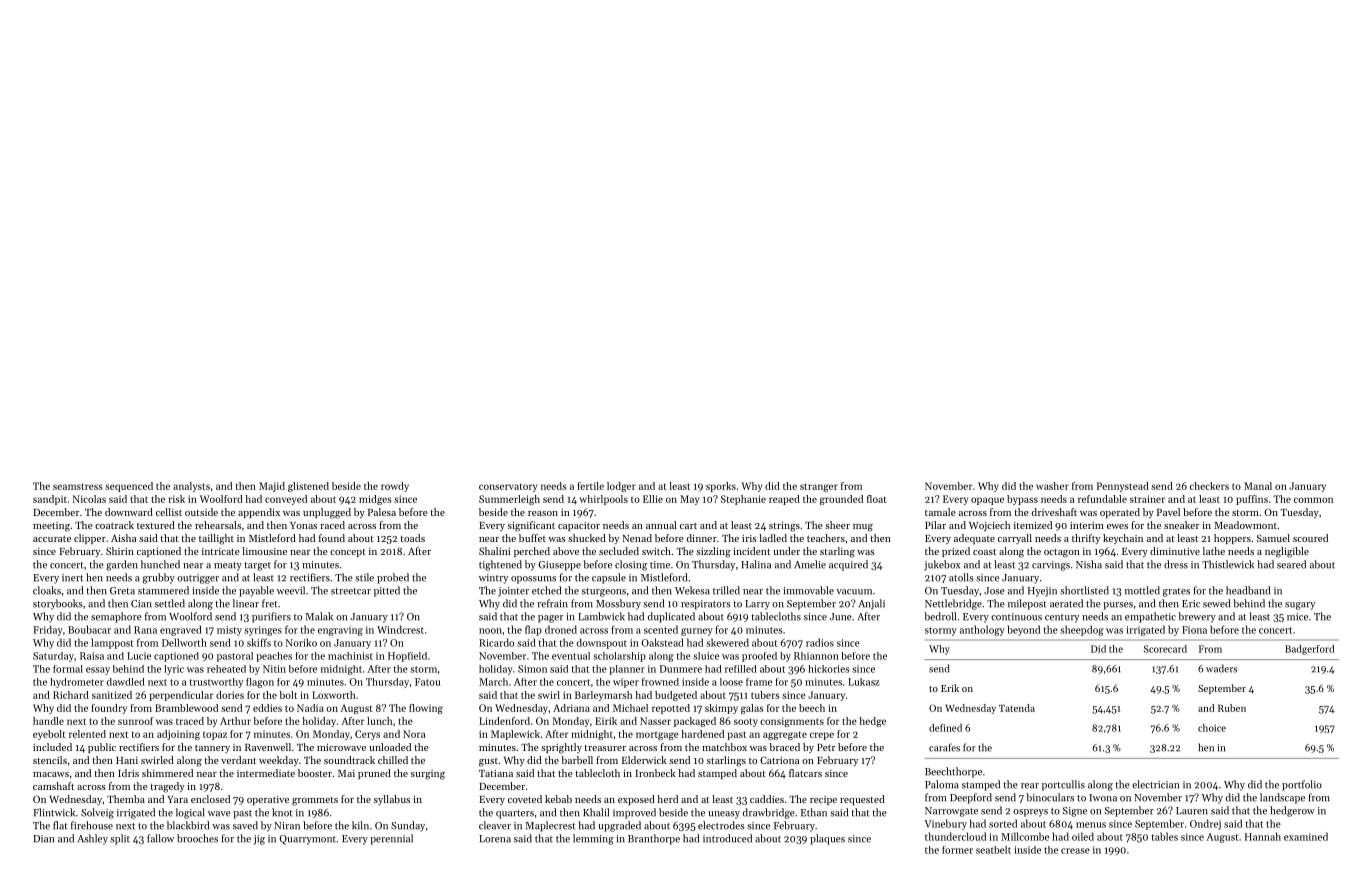 The width and height of the screenshot is (1372, 887). I want to click on Catriona, so click(779, 760).
